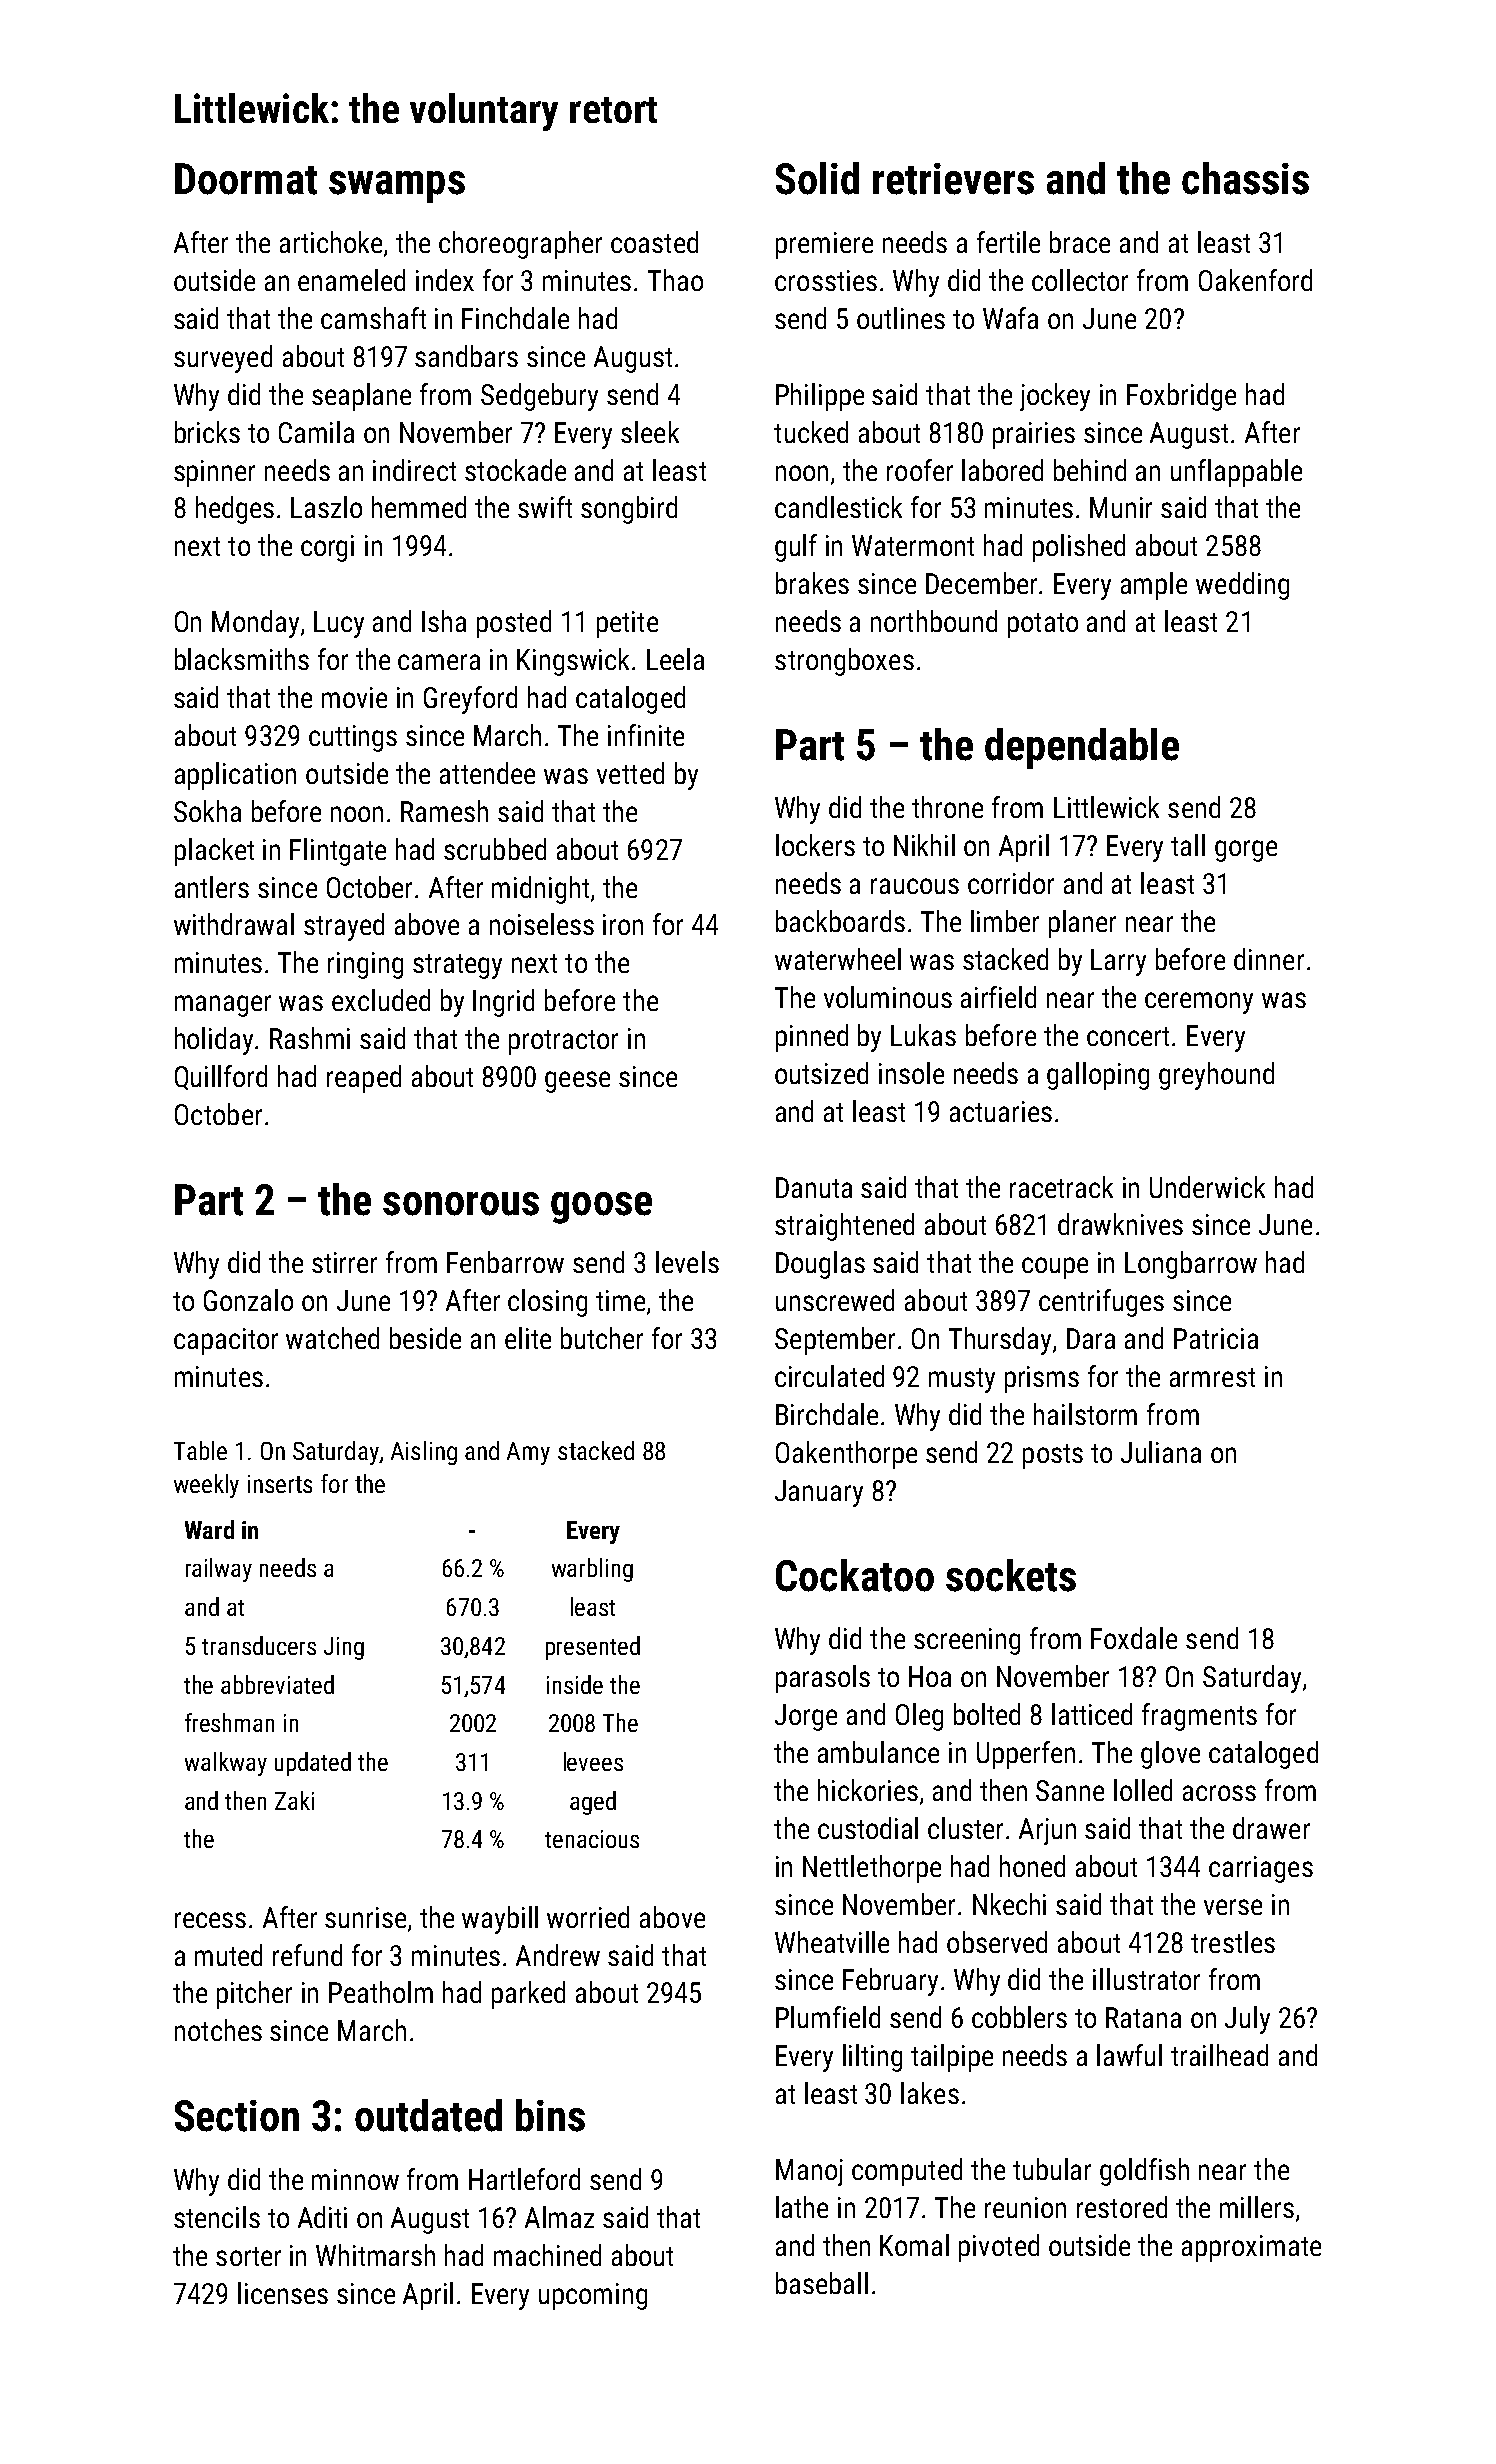 The height and width of the screenshot is (2464, 1496). Describe the element at coordinates (1271, 1828) in the screenshot. I see `drawer` at that location.
